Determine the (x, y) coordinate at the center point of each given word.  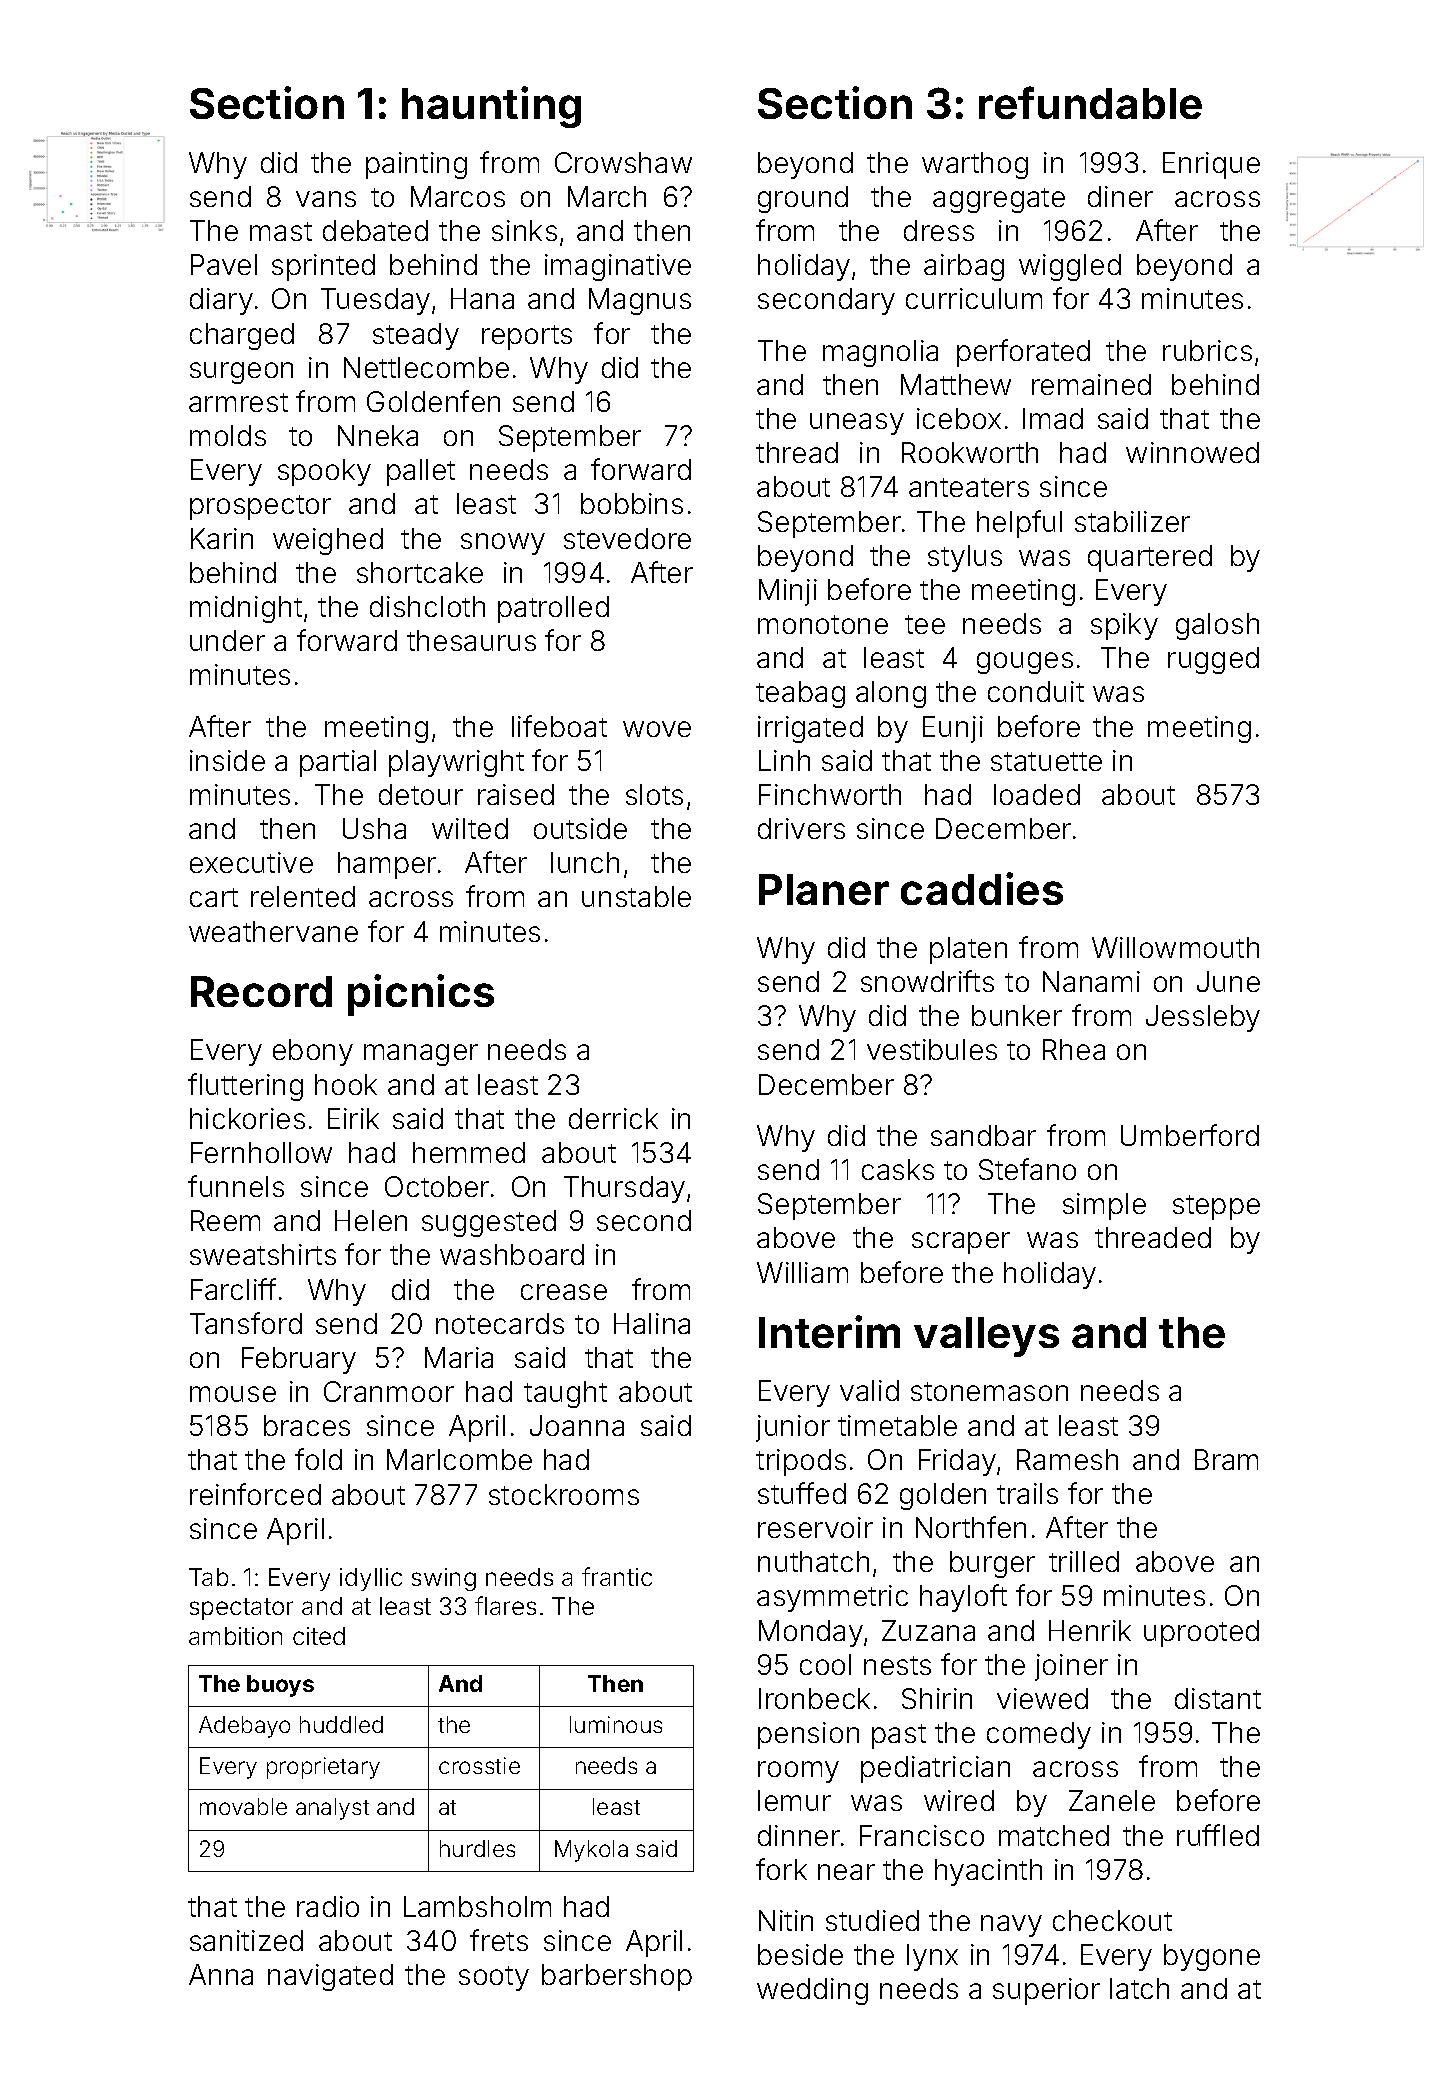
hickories (247, 1118)
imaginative (618, 267)
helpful (1019, 524)
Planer (824, 889)
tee (925, 624)
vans (326, 199)
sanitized (246, 1940)
